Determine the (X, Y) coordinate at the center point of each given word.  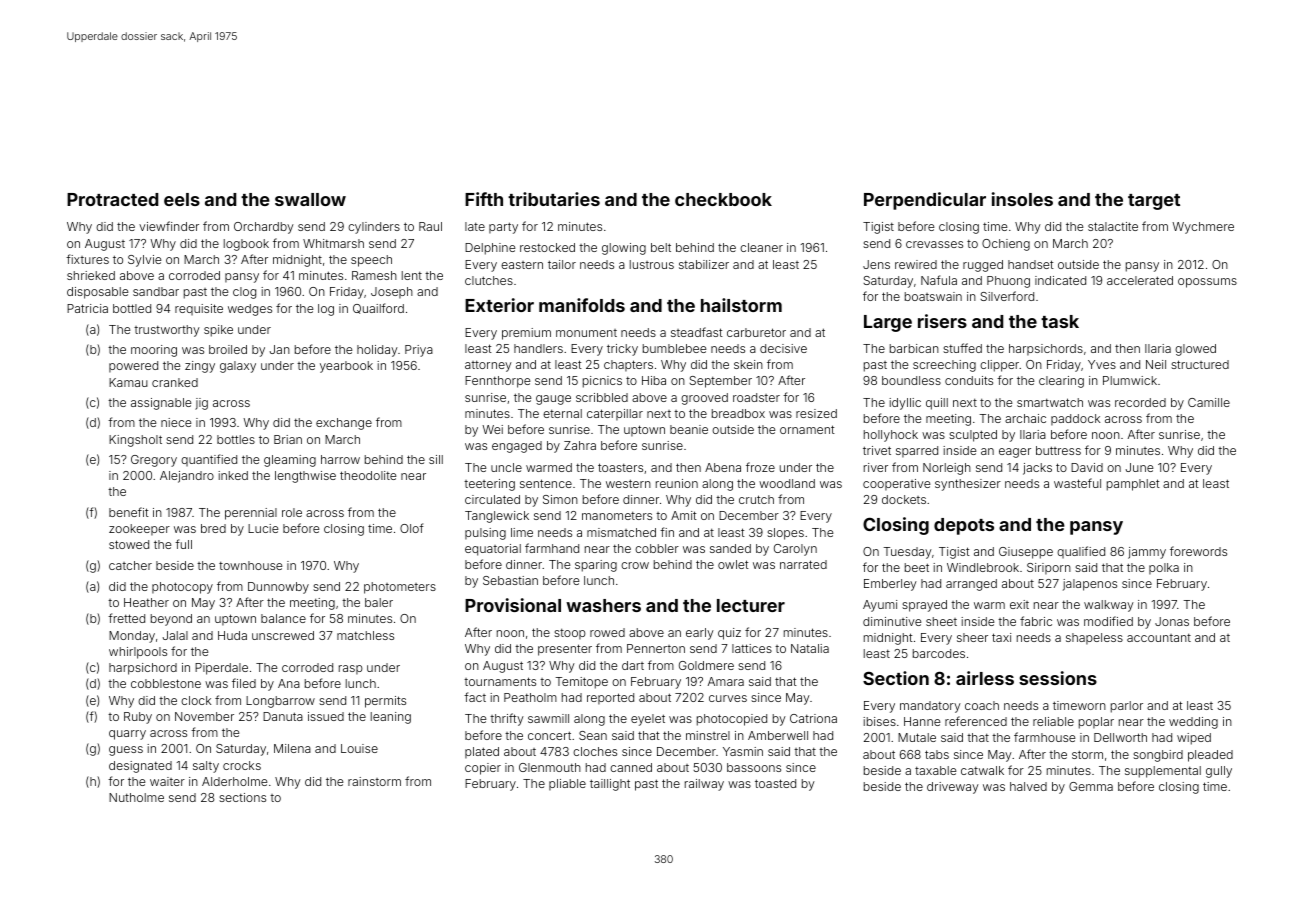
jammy (1147, 553)
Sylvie (144, 261)
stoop (570, 634)
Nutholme (136, 797)
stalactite (1113, 226)
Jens (876, 264)
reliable (1053, 721)
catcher (130, 565)
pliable (567, 785)
